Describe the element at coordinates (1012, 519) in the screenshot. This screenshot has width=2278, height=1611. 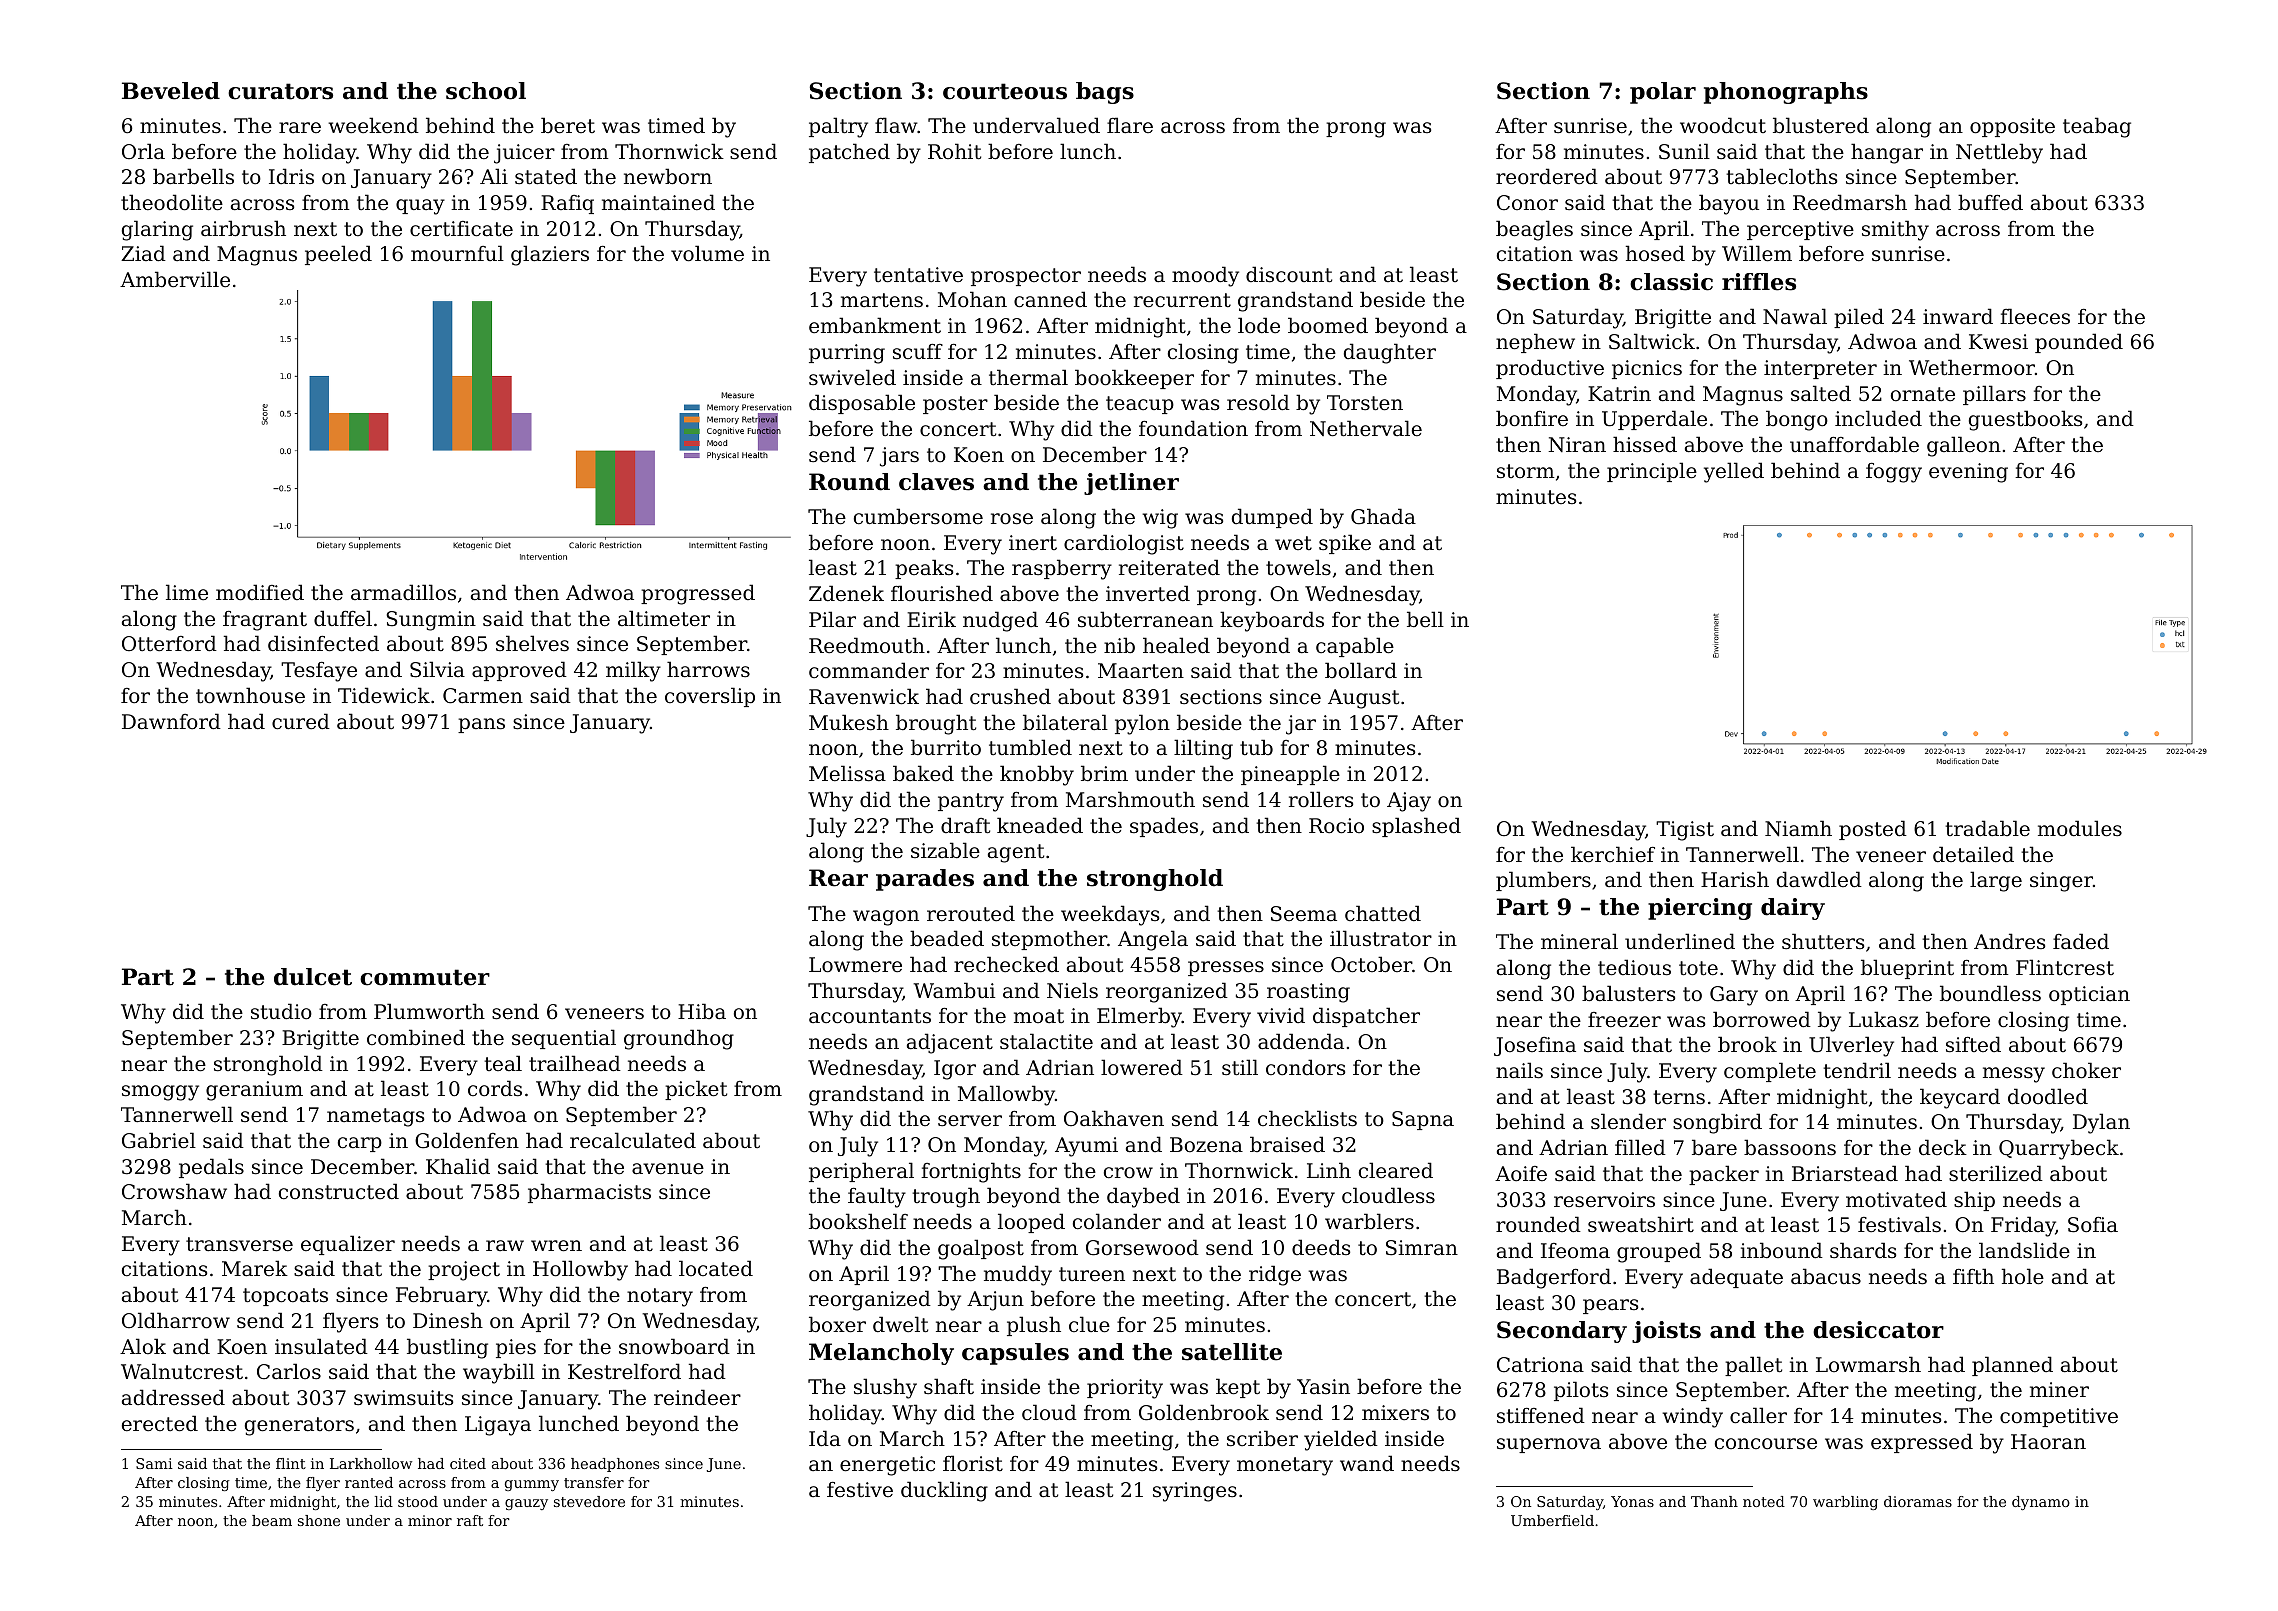
I see `rose` at that location.
